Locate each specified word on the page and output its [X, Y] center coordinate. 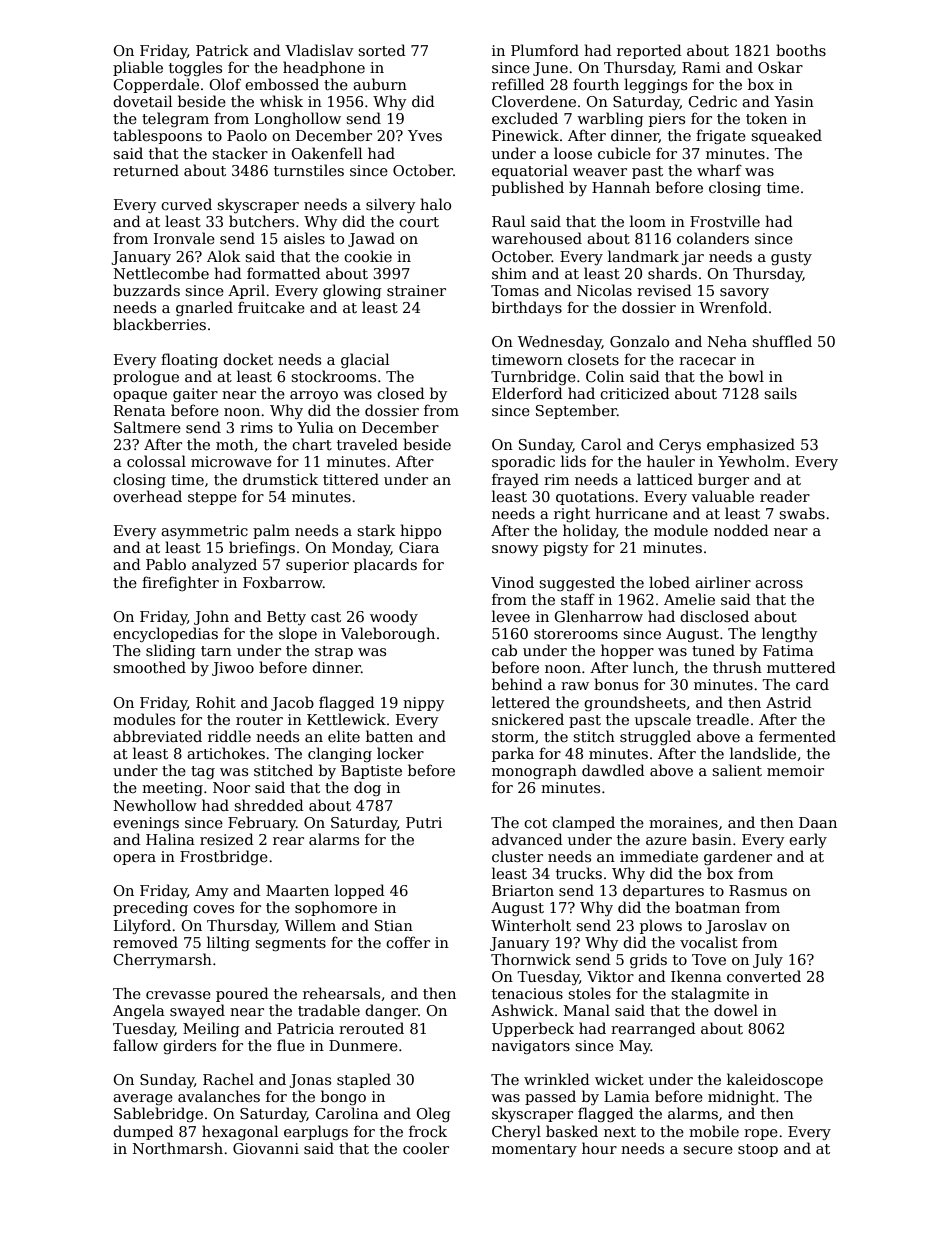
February [262, 823]
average [143, 1099]
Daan [818, 822]
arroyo [314, 396]
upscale [663, 720]
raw [575, 686]
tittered [351, 479]
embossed [282, 84]
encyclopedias [165, 634]
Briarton [523, 890]
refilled [518, 84]
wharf [719, 170]
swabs [802, 513]
